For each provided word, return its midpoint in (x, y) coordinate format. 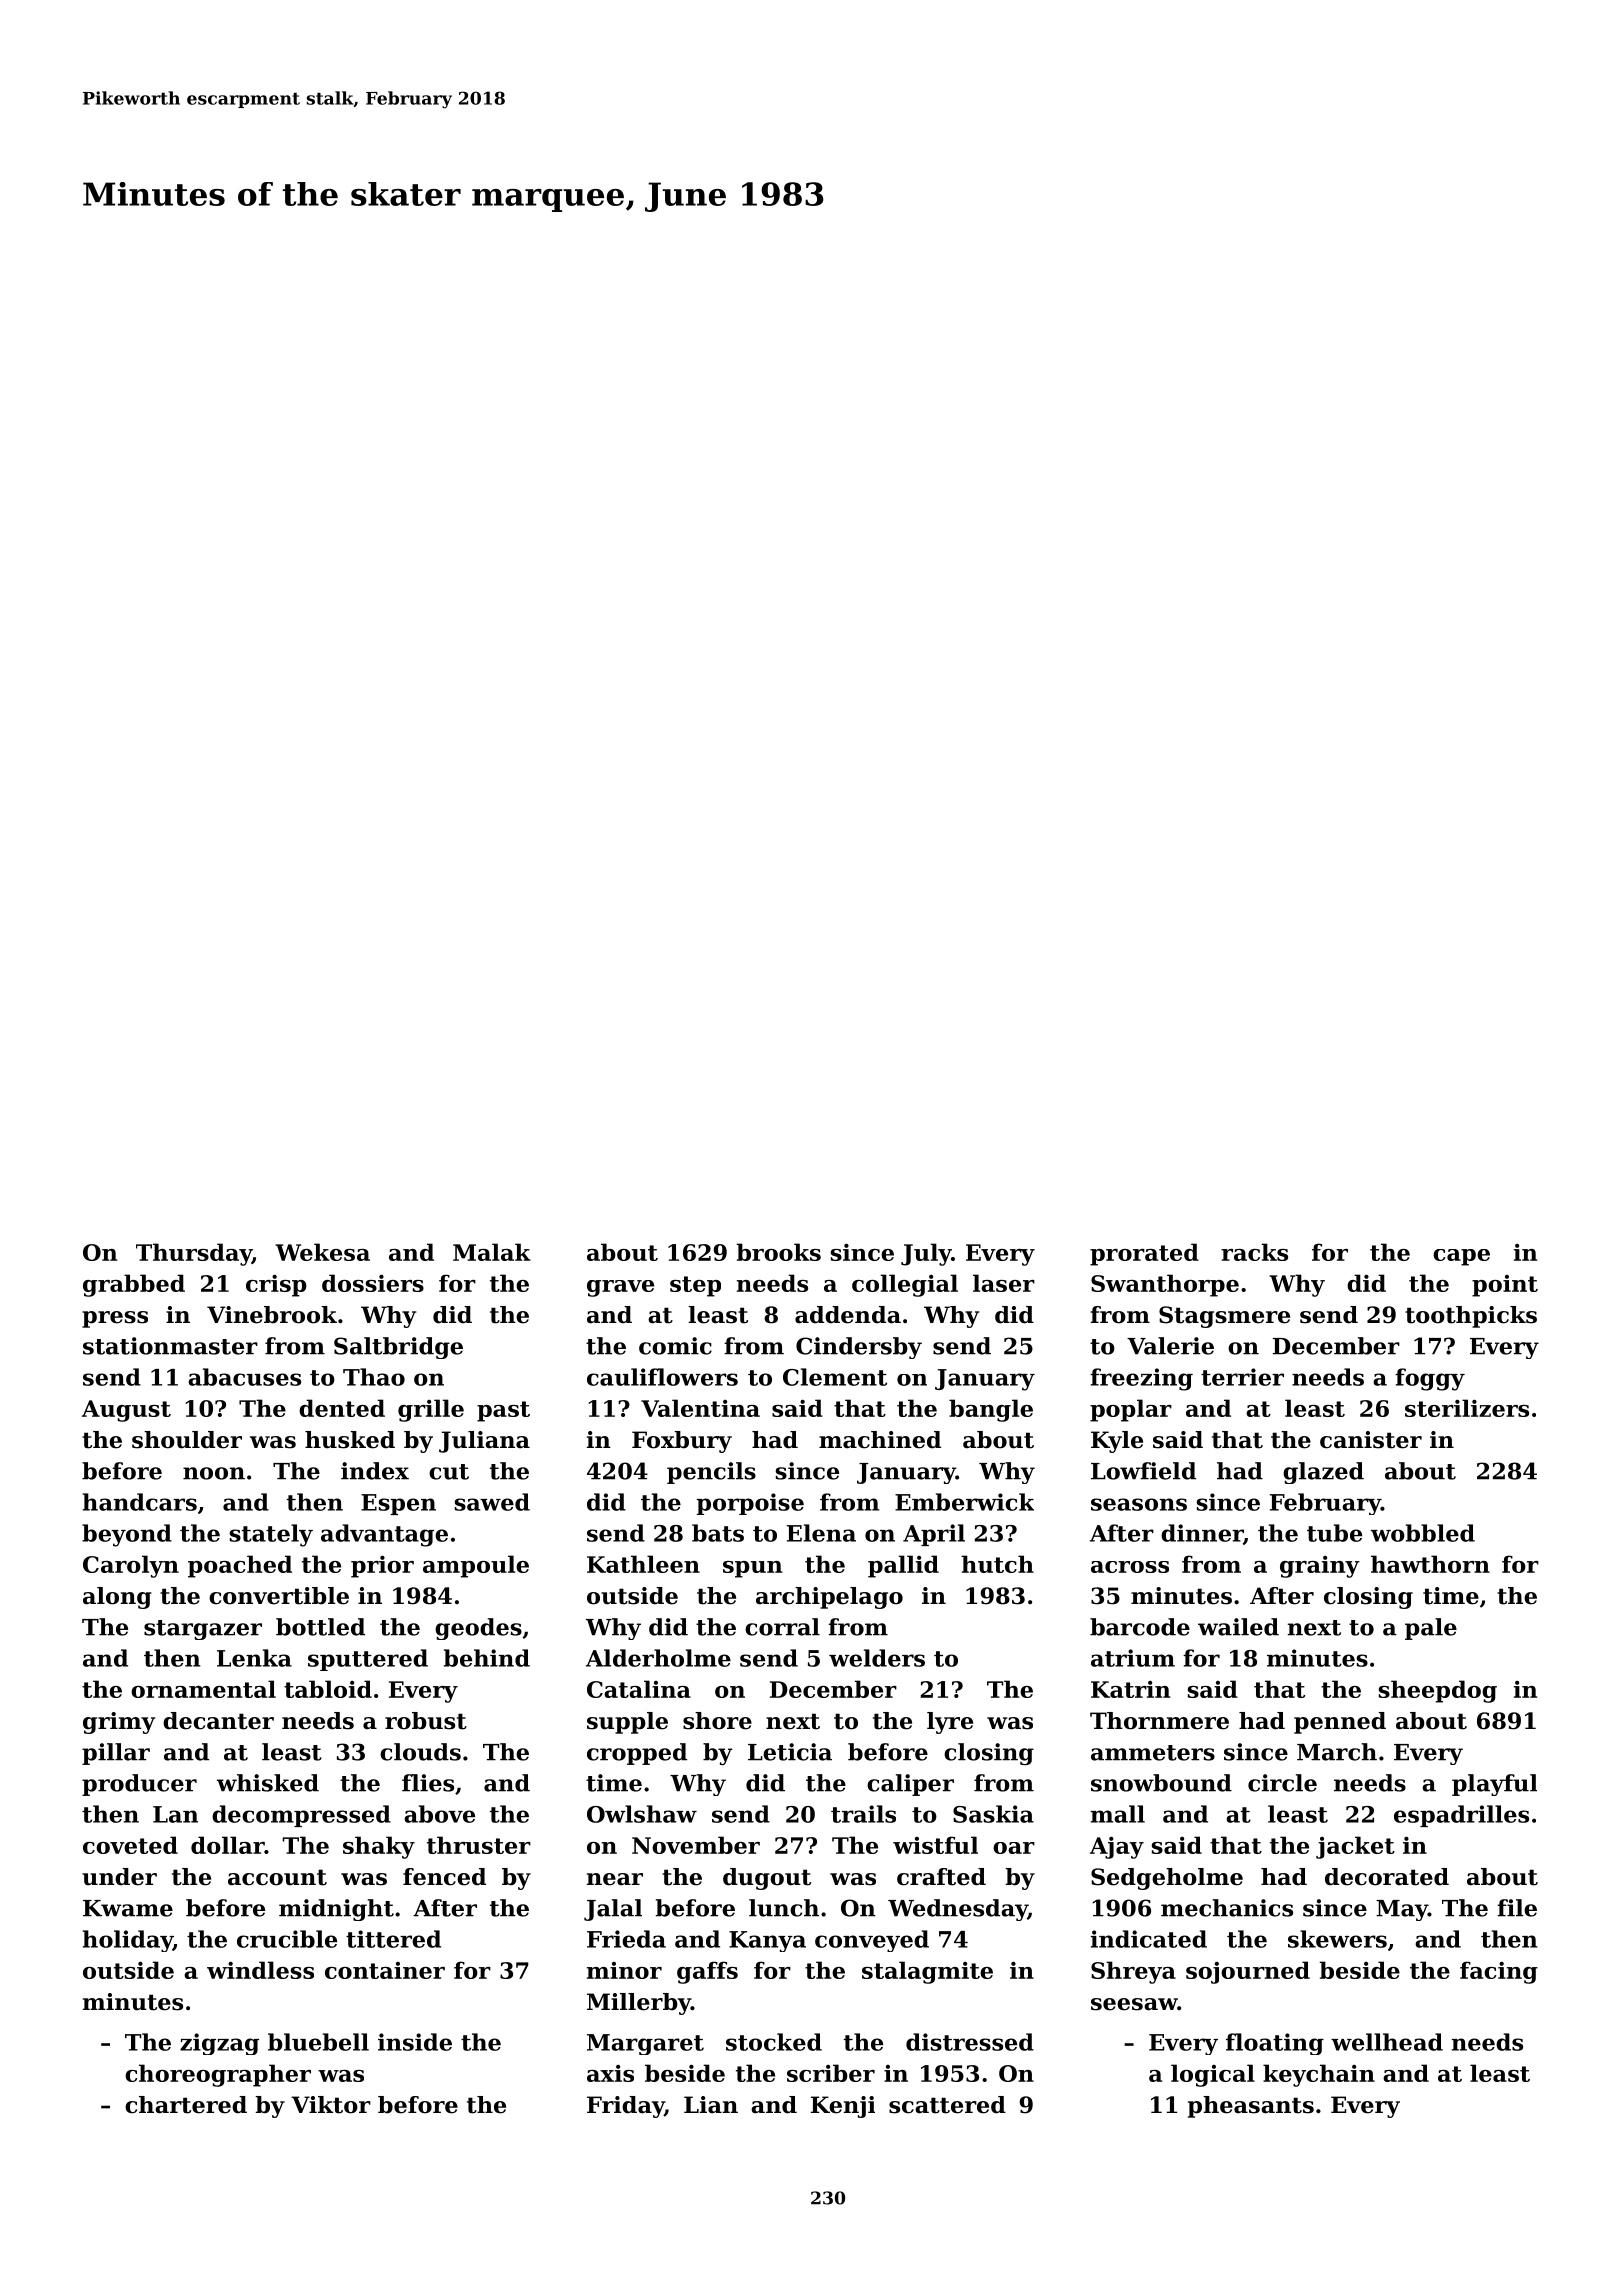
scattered (947, 2105)
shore (717, 1721)
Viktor (331, 2105)
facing (1499, 1972)
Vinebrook (272, 1315)
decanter (218, 1721)
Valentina (700, 1408)
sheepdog (1437, 1691)
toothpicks (1471, 1317)
